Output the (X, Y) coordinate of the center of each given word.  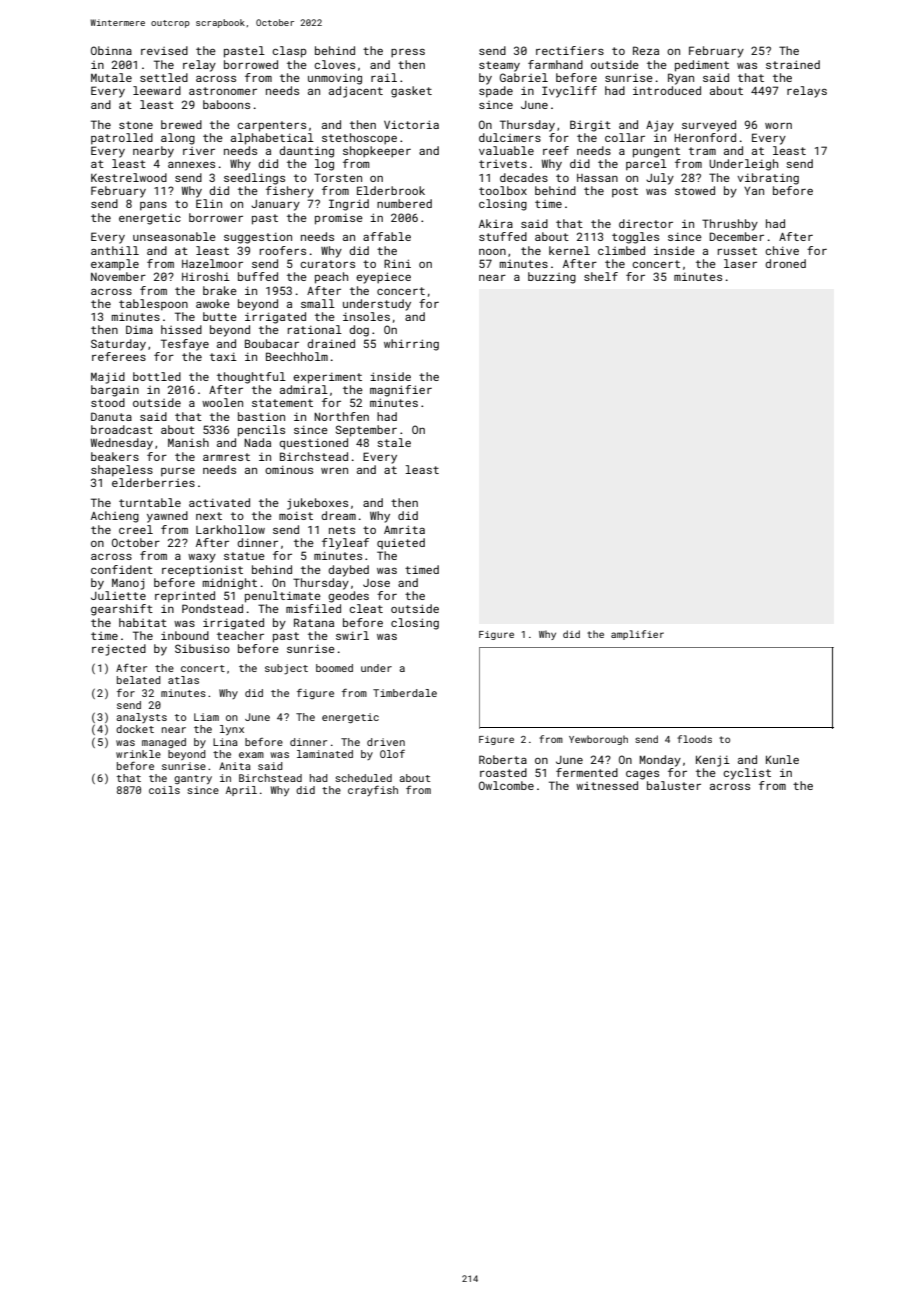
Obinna (111, 50)
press (408, 53)
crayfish (373, 790)
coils (164, 790)
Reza (646, 50)
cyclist (747, 774)
